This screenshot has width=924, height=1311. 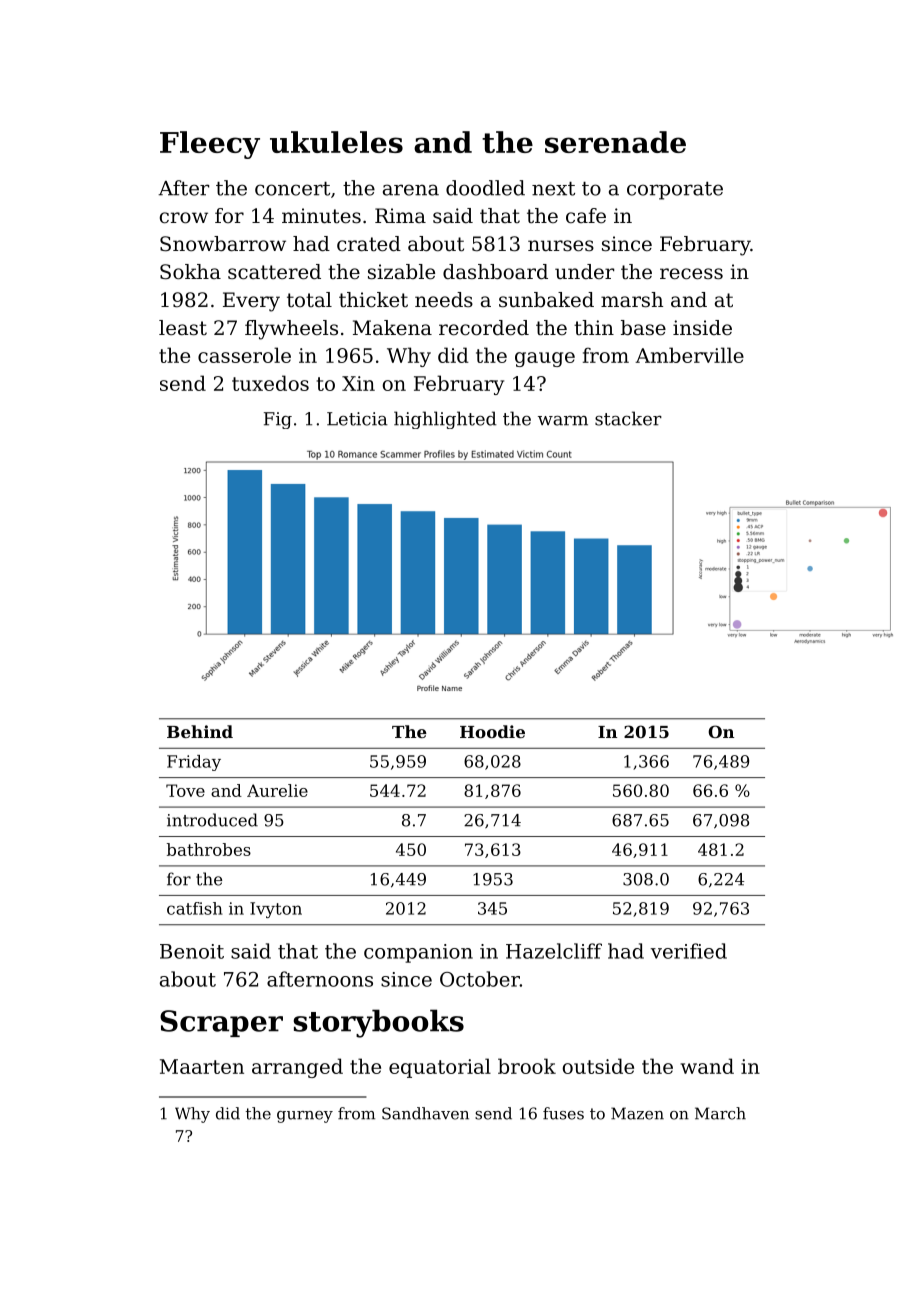 I want to click on flywheels, so click(x=291, y=330).
